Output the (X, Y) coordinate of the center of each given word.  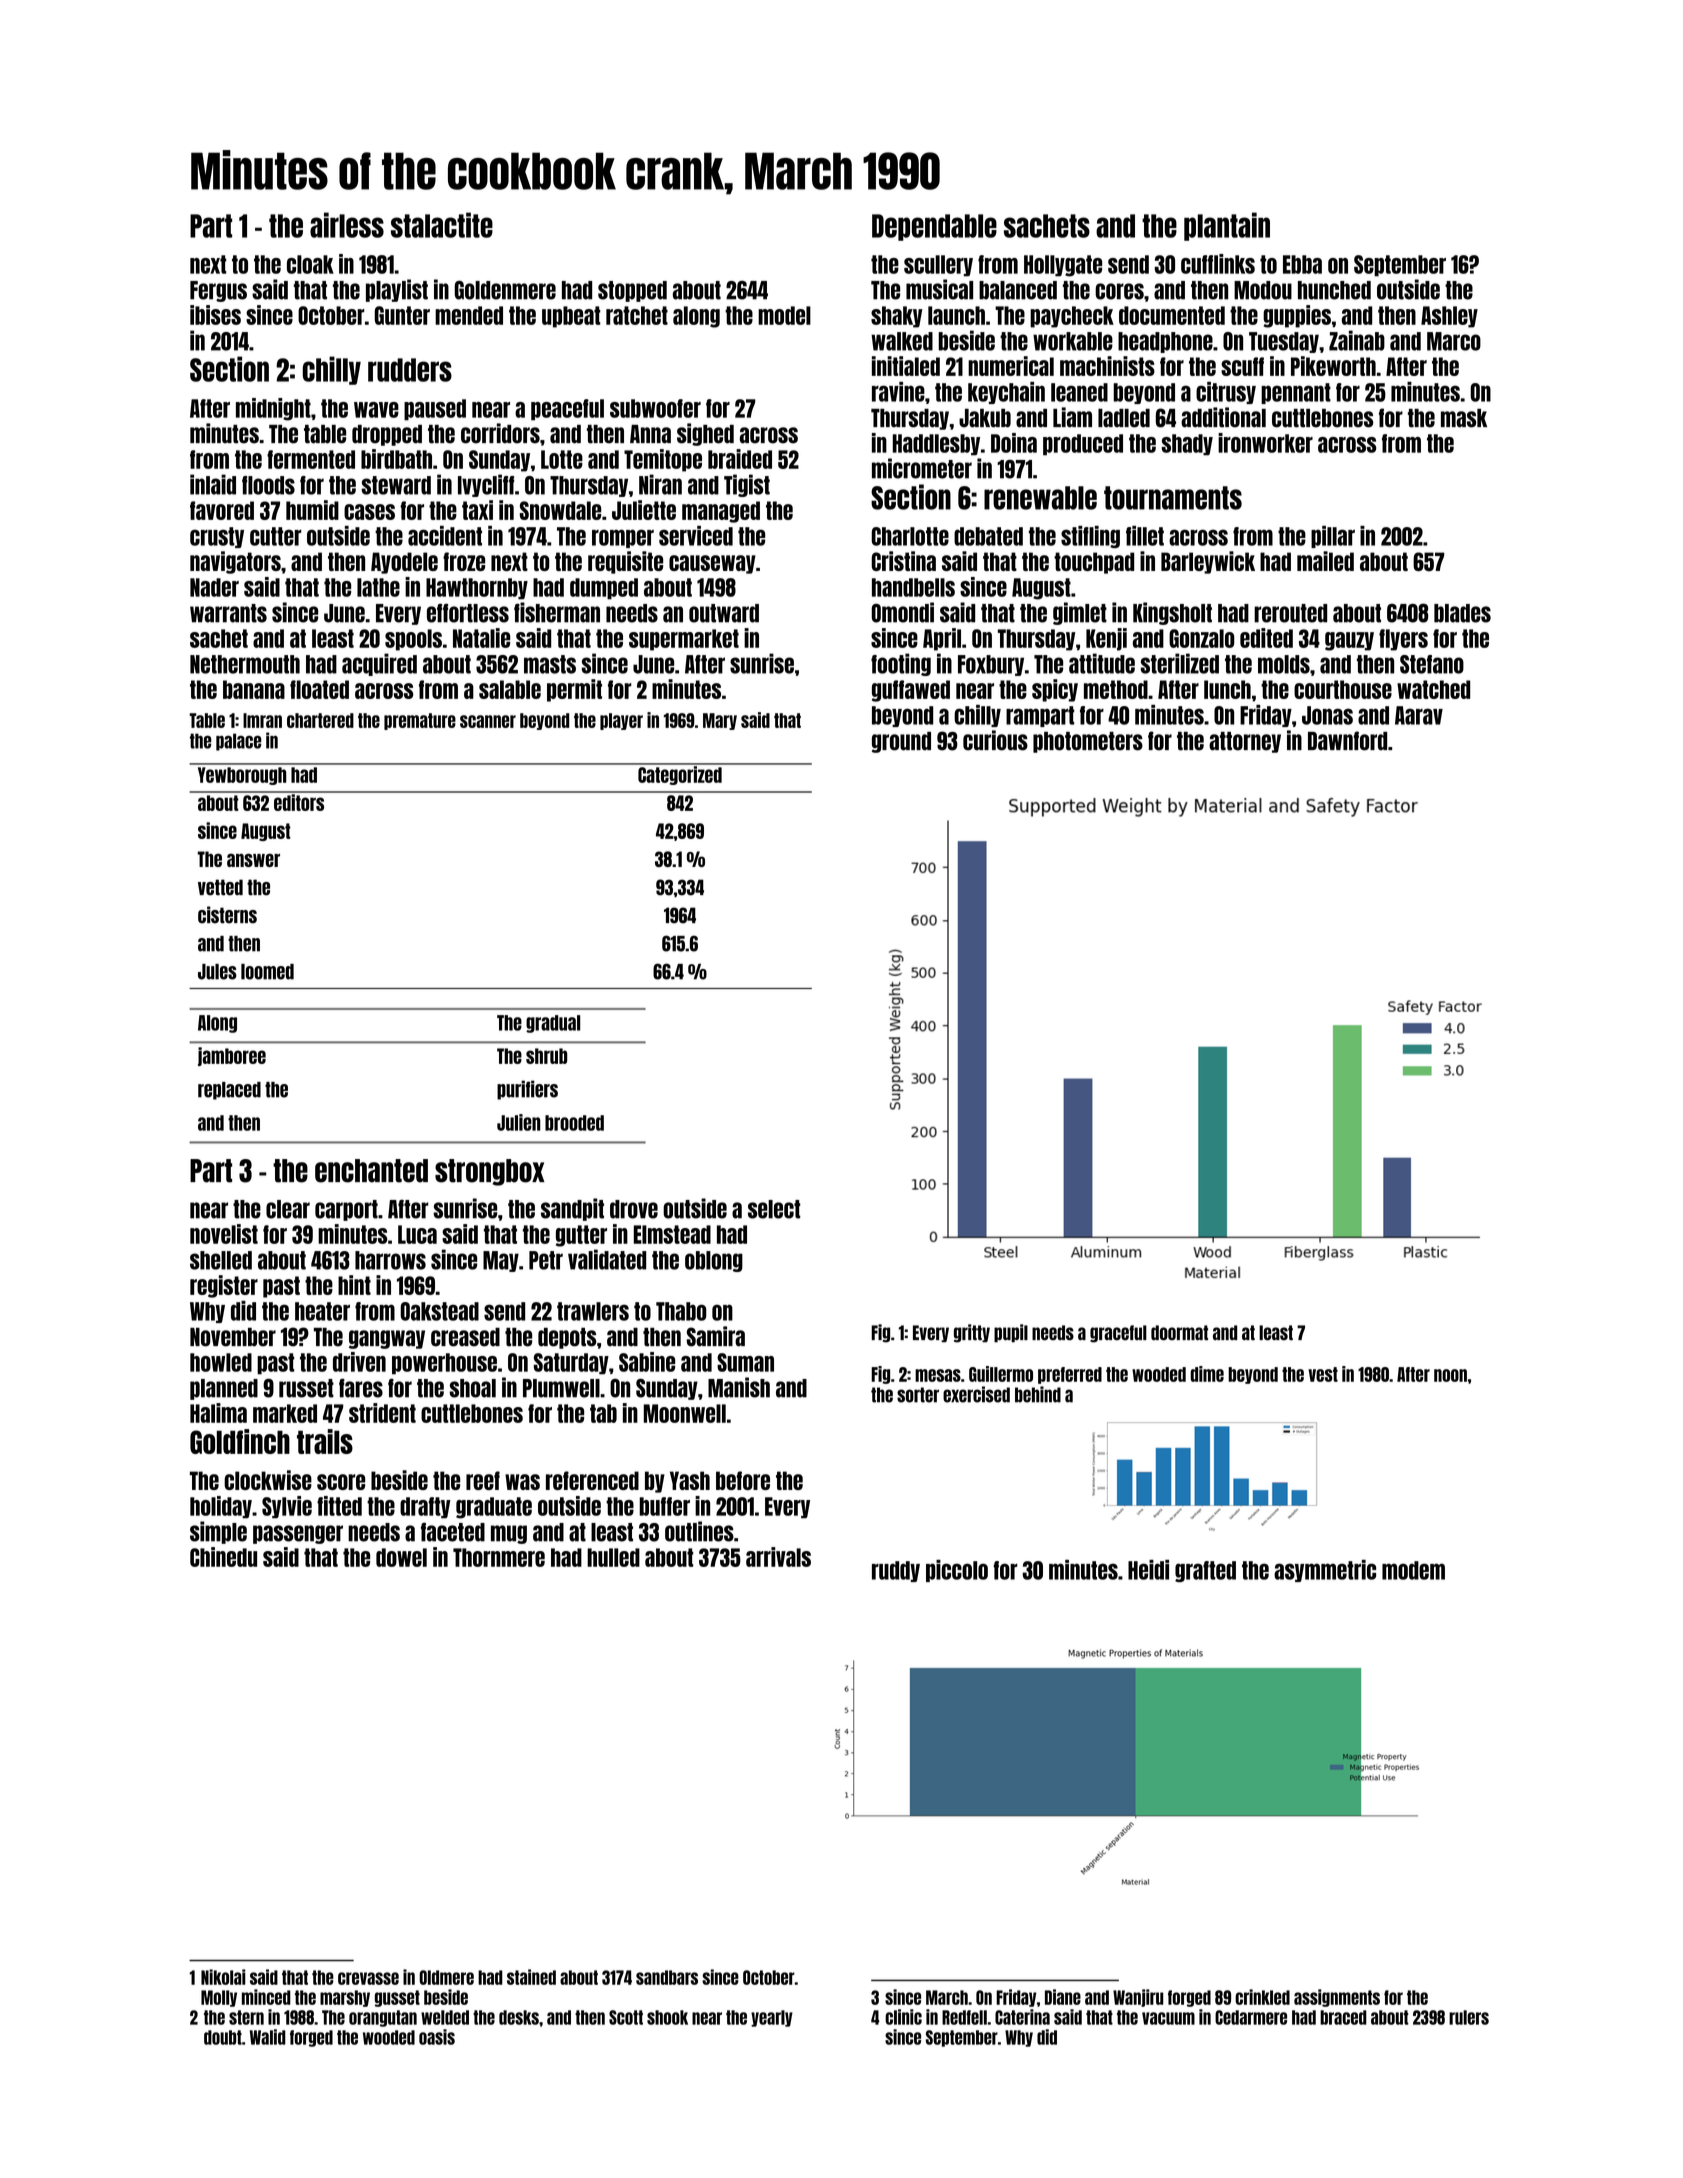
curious (995, 740)
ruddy (896, 1571)
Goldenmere (505, 290)
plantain (1227, 226)
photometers (1088, 742)
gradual (553, 1024)
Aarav (1419, 715)
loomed (267, 972)
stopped (632, 291)
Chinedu (223, 1557)
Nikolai (223, 1977)
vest (1323, 1374)
